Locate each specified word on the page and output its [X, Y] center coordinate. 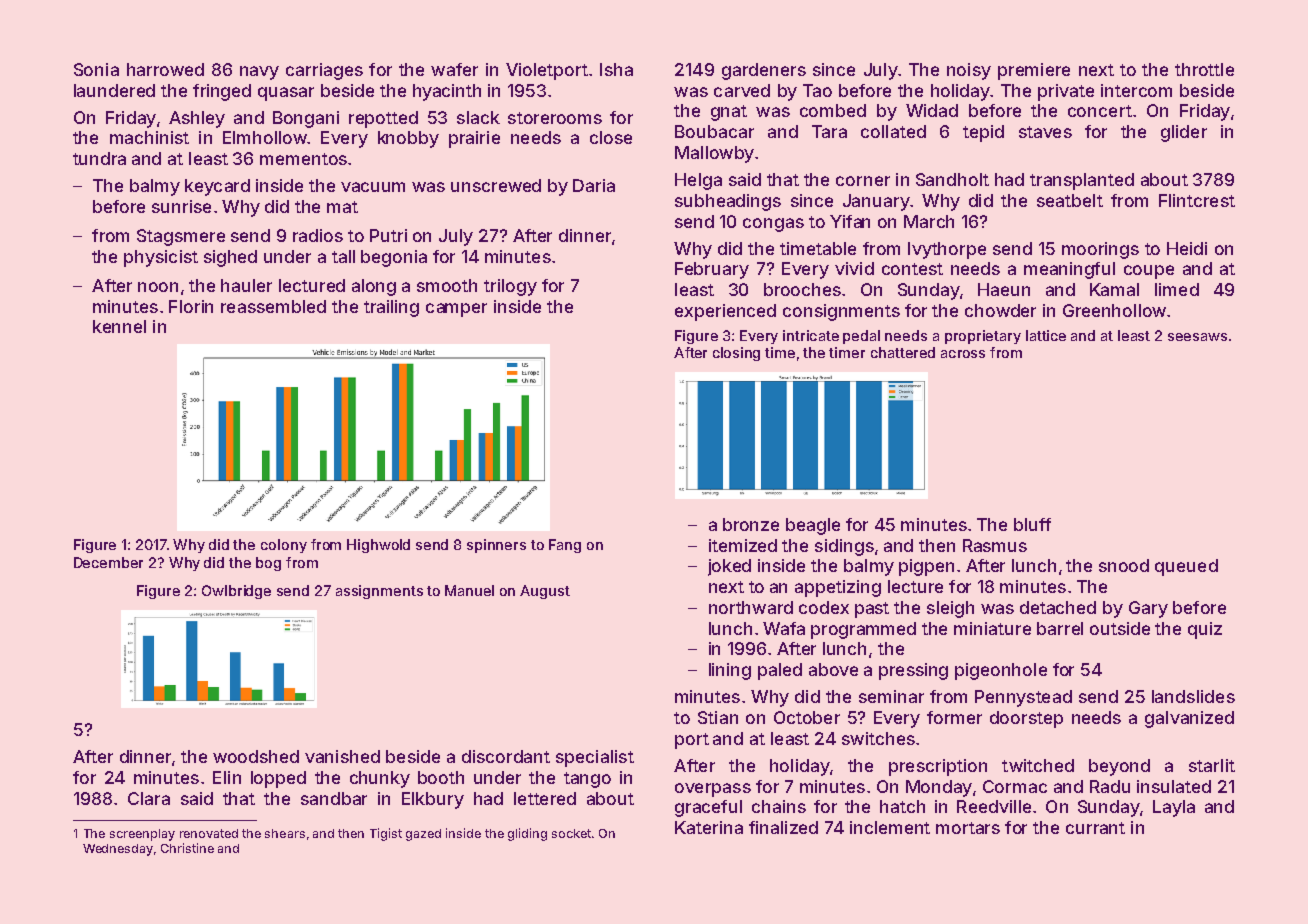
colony [284, 546]
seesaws [1197, 337]
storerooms [555, 118]
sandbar [334, 798]
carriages [324, 71]
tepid [983, 133]
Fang [565, 546]
